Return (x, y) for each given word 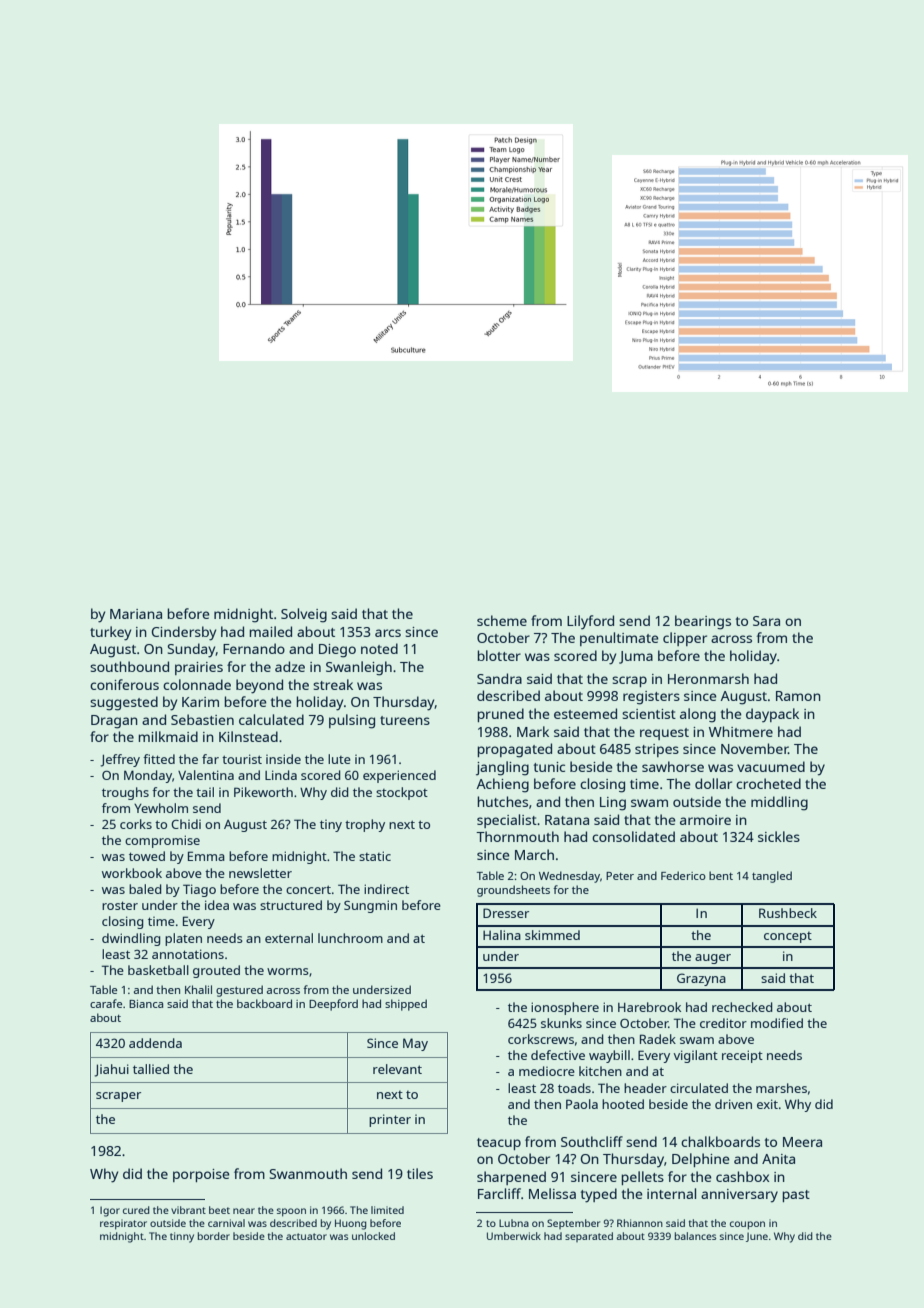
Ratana (567, 820)
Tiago (199, 890)
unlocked (373, 1236)
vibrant (188, 1210)
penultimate (619, 639)
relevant (397, 1069)
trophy (365, 825)
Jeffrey (120, 760)
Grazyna (701, 979)
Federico (683, 875)
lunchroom (350, 938)
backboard (264, 1003)
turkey (110, 633)
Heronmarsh (708, 678)
